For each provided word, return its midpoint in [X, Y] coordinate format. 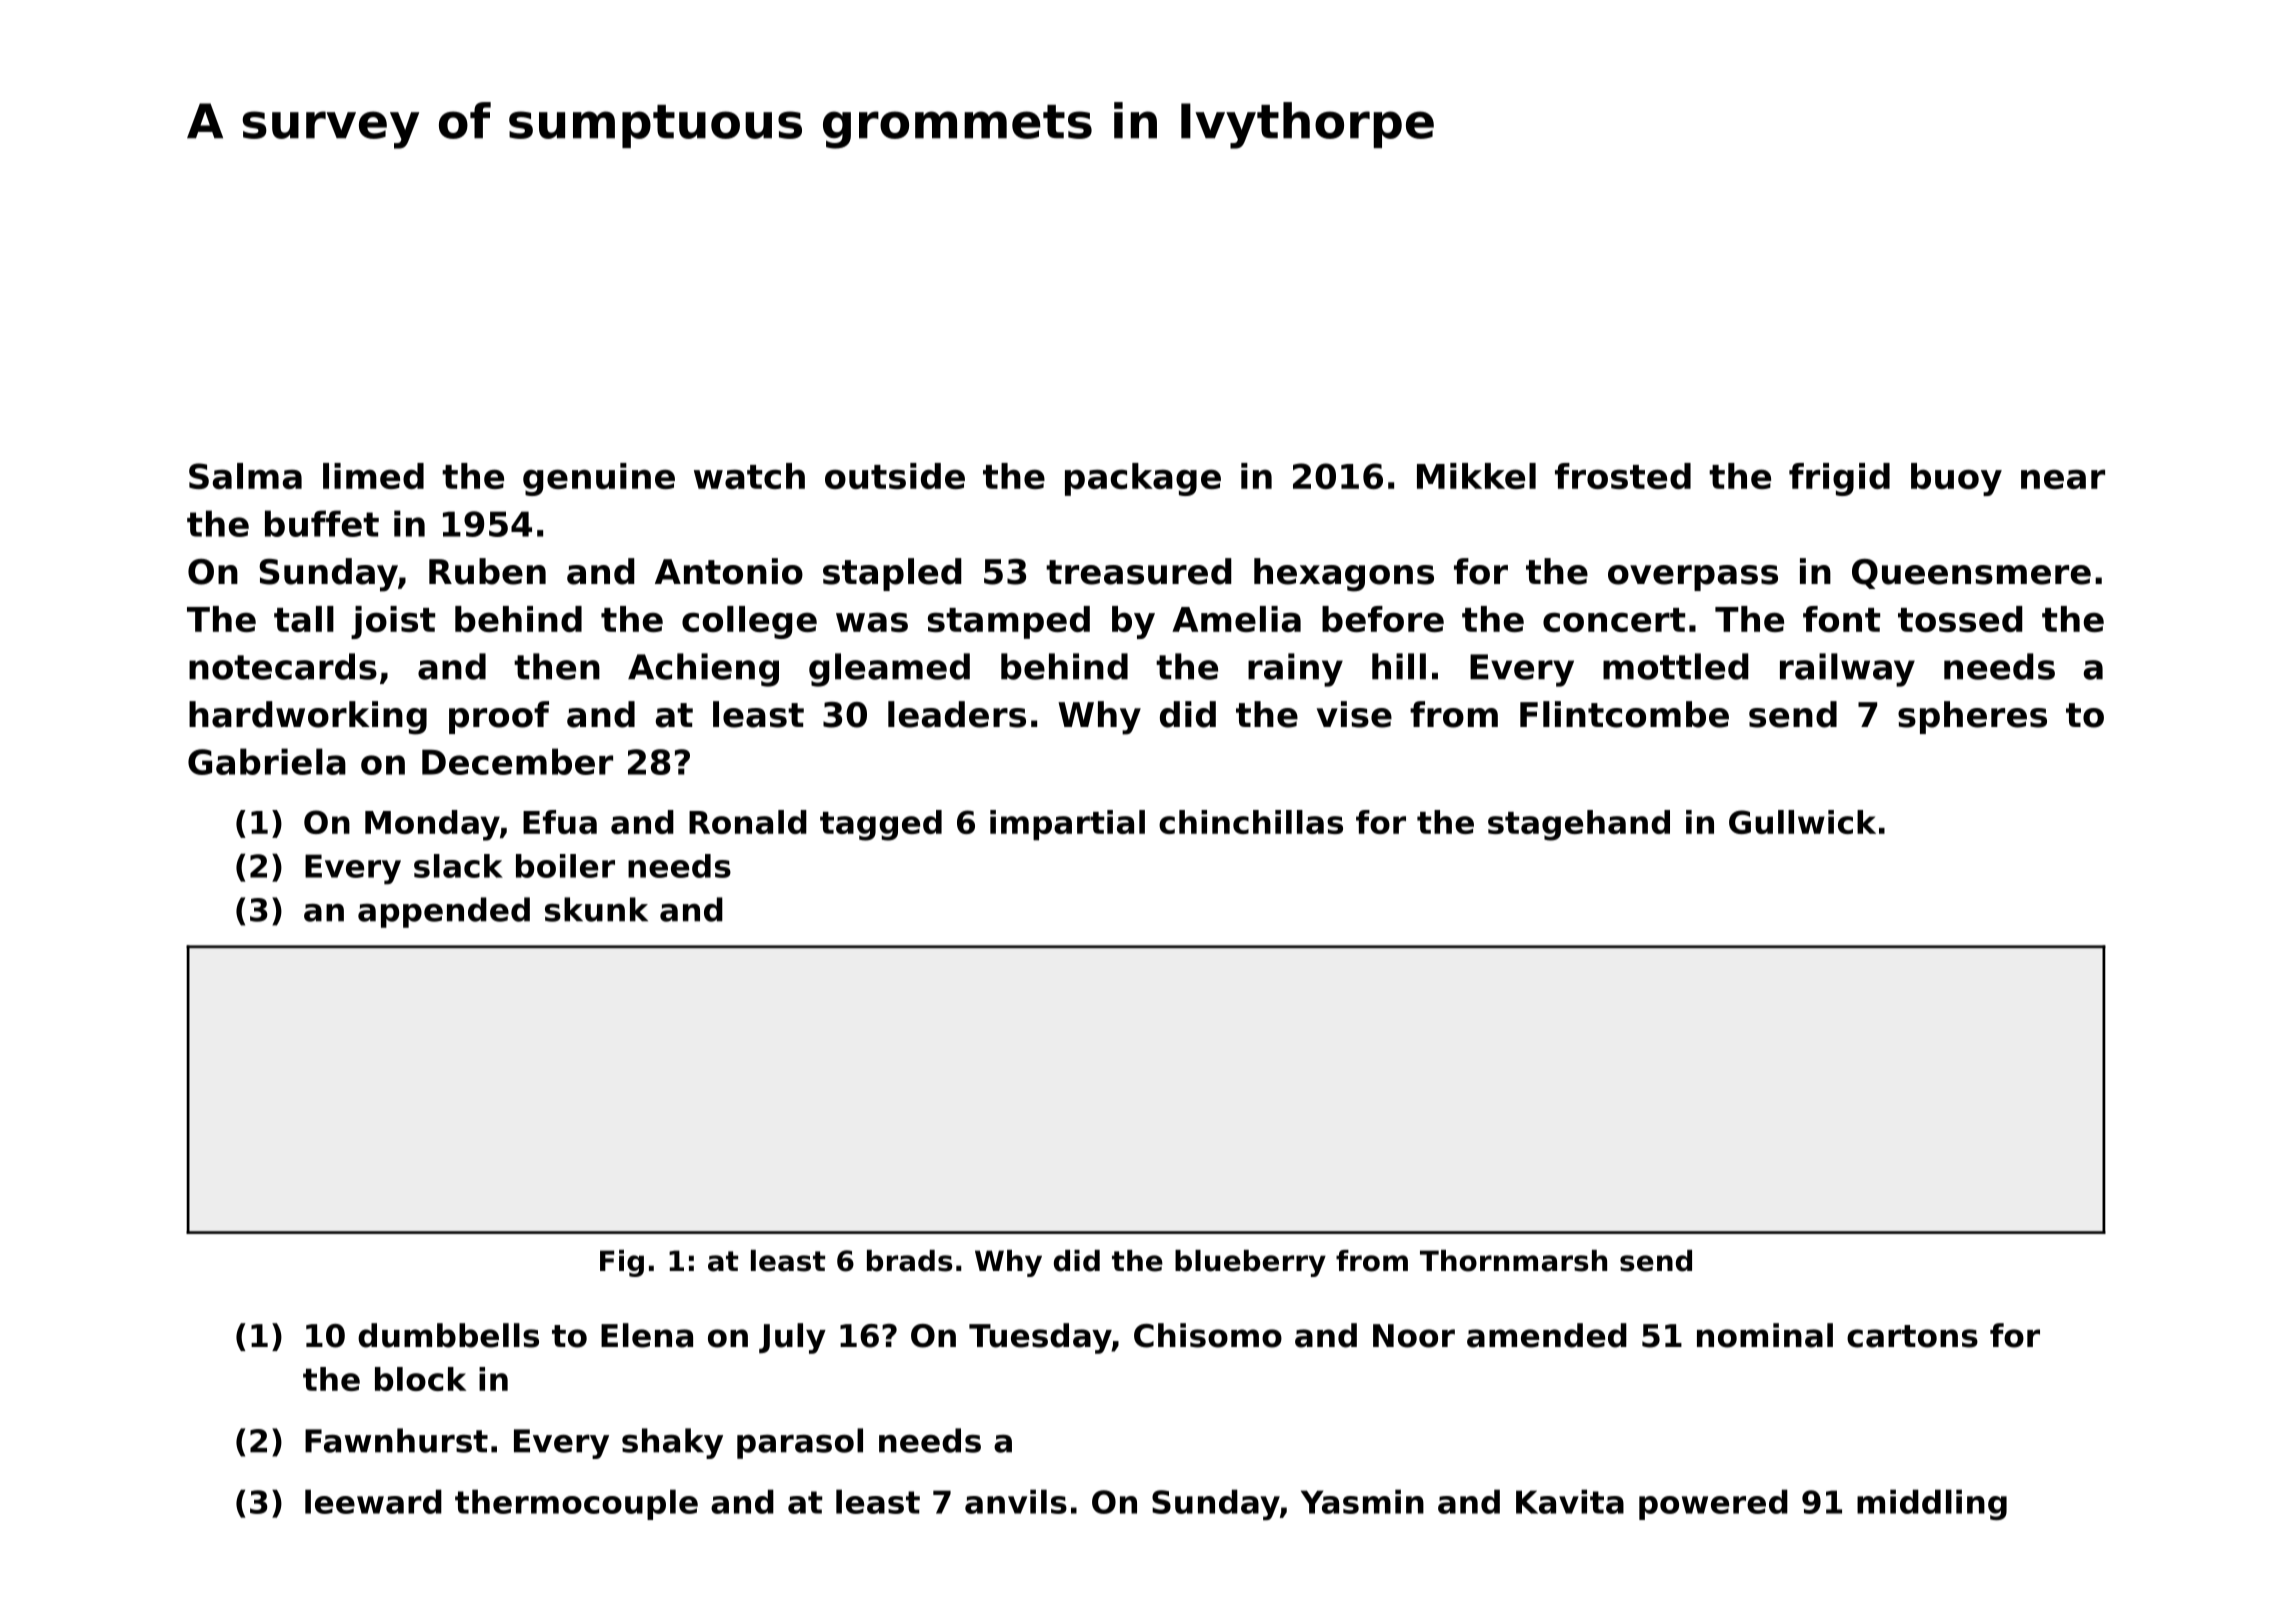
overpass [1693, 578]
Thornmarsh [1513, 1261]
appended [444, 912]
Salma [245, 476]
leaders [957, 714]
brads [910, 1261]
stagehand [1579, 825]
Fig [622, 1263]
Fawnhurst [396, 1440]
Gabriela [267, 761]
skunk [596, 909]
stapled [892, 574]
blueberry [1250, 1263]
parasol [800, 1443]
